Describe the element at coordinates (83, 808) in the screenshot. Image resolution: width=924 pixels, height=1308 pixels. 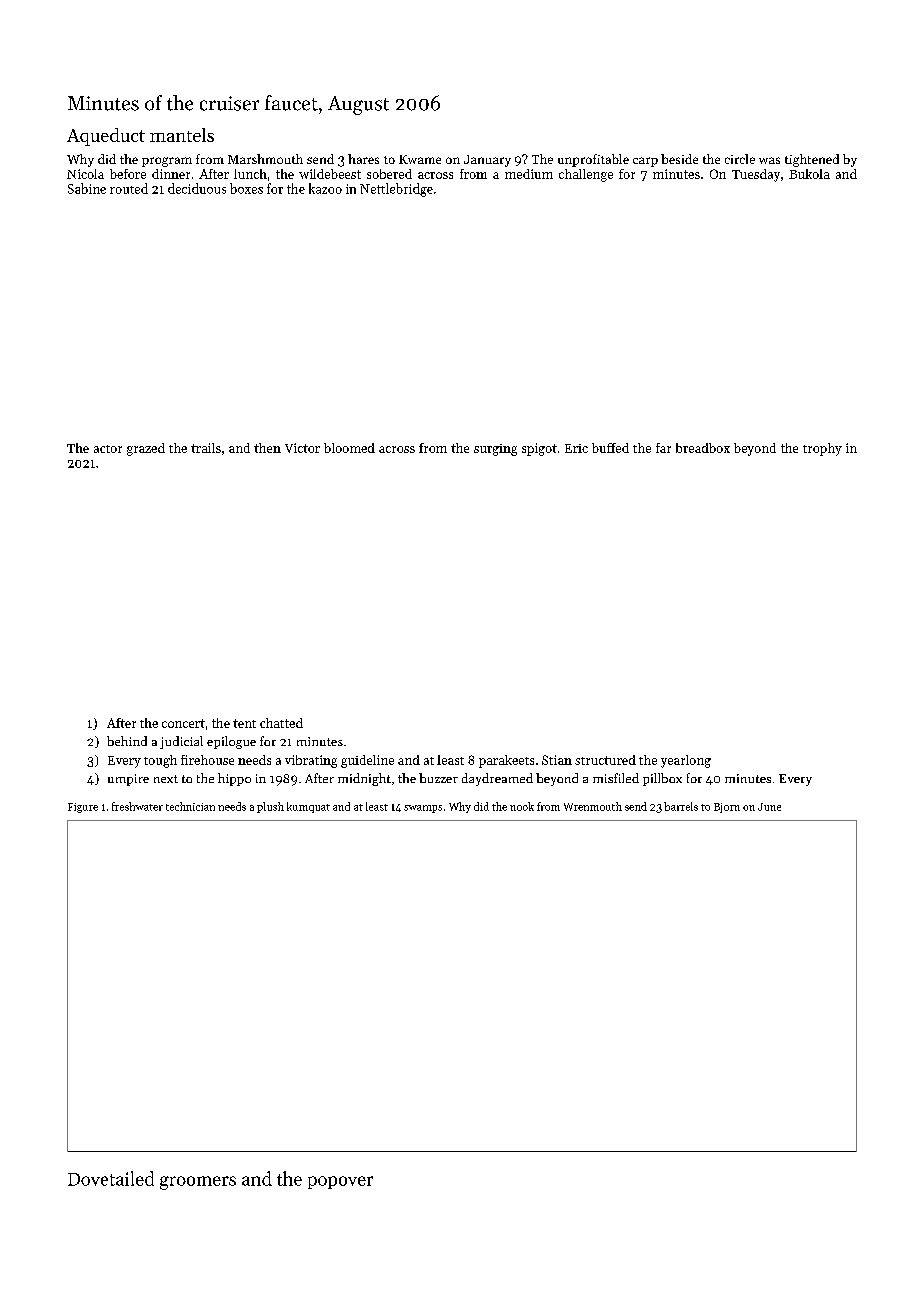
I see `Figure` at that location.
